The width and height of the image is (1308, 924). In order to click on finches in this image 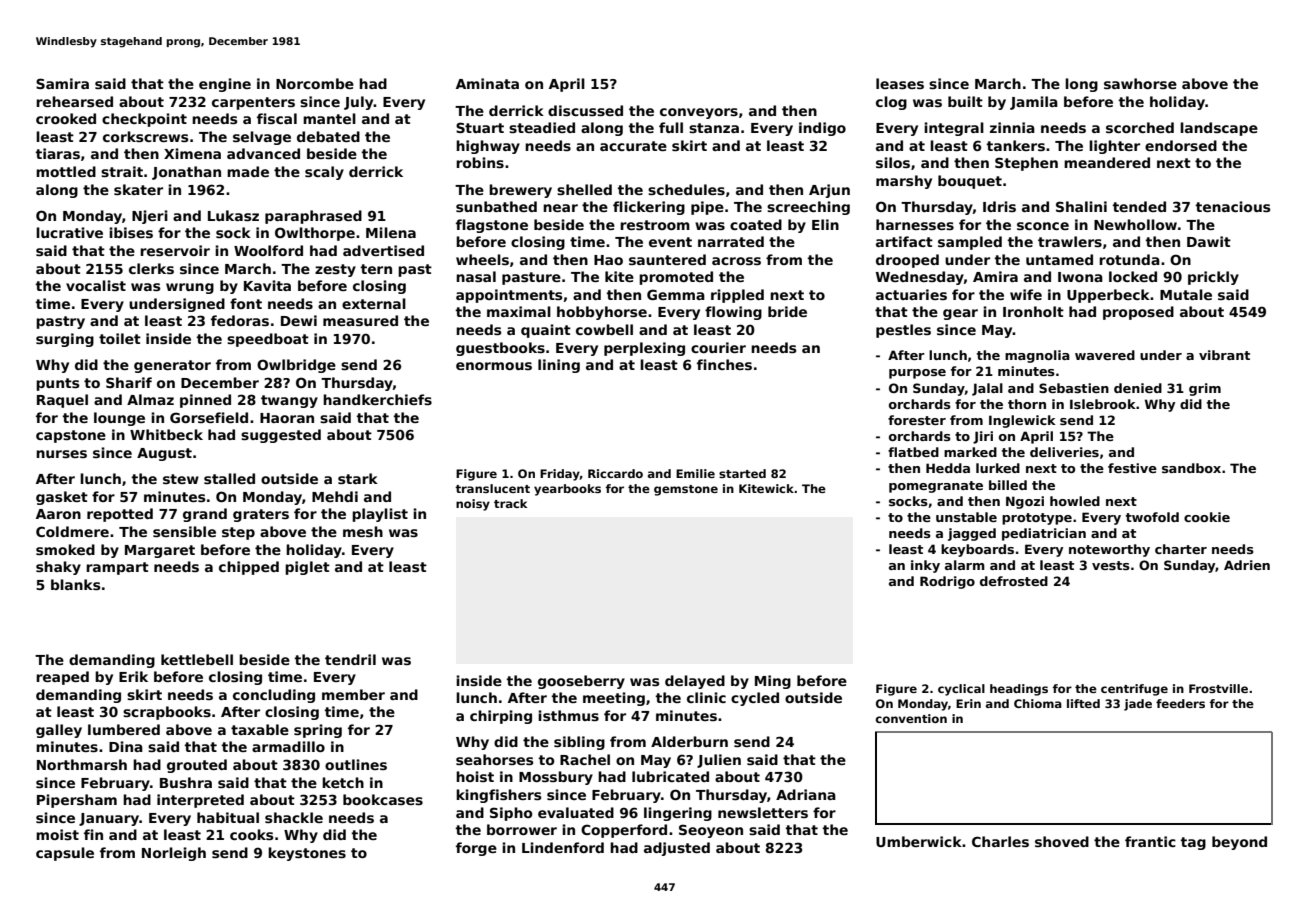, I will do `click(724, 364)`.
